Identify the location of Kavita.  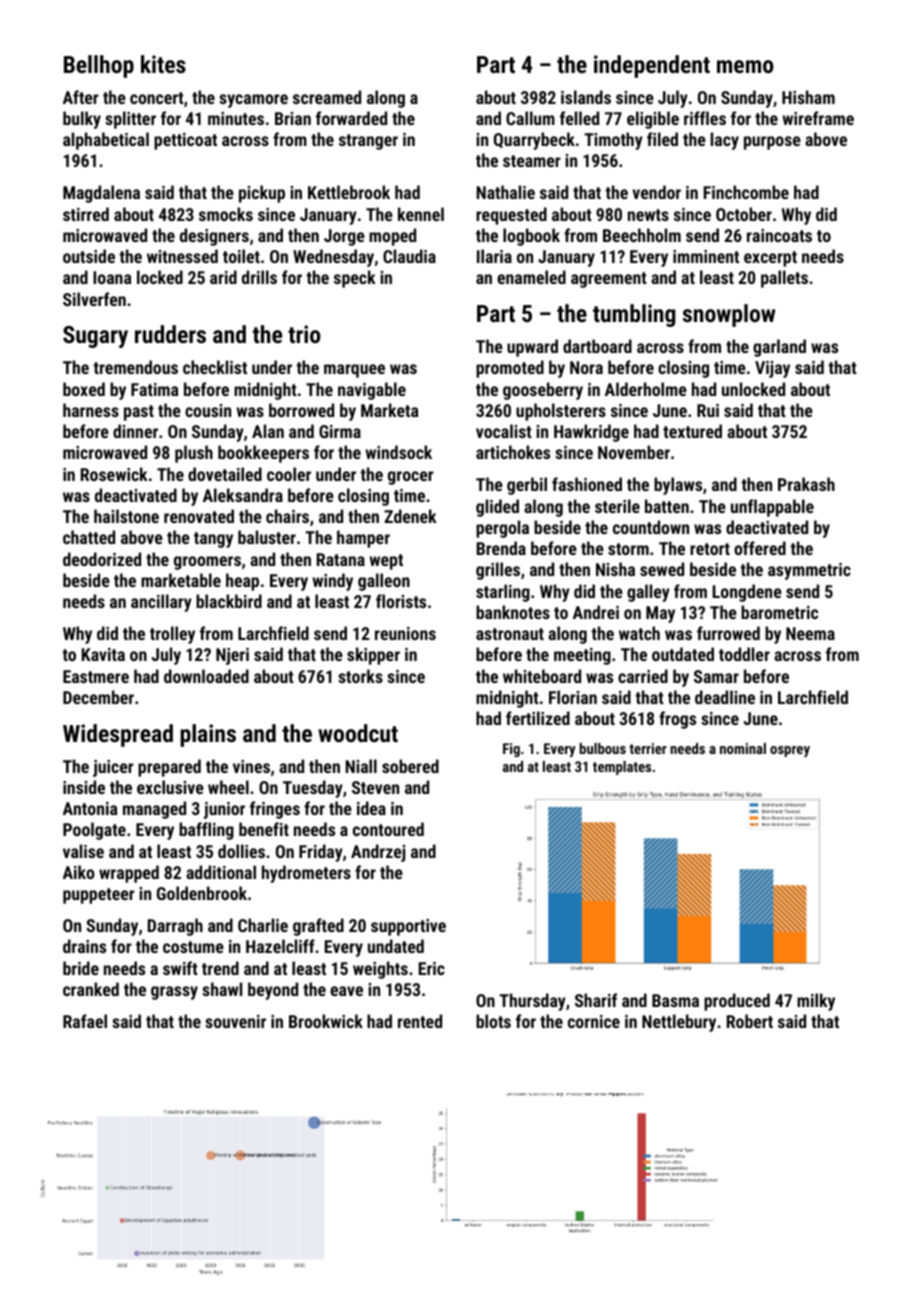
(103, 654).
